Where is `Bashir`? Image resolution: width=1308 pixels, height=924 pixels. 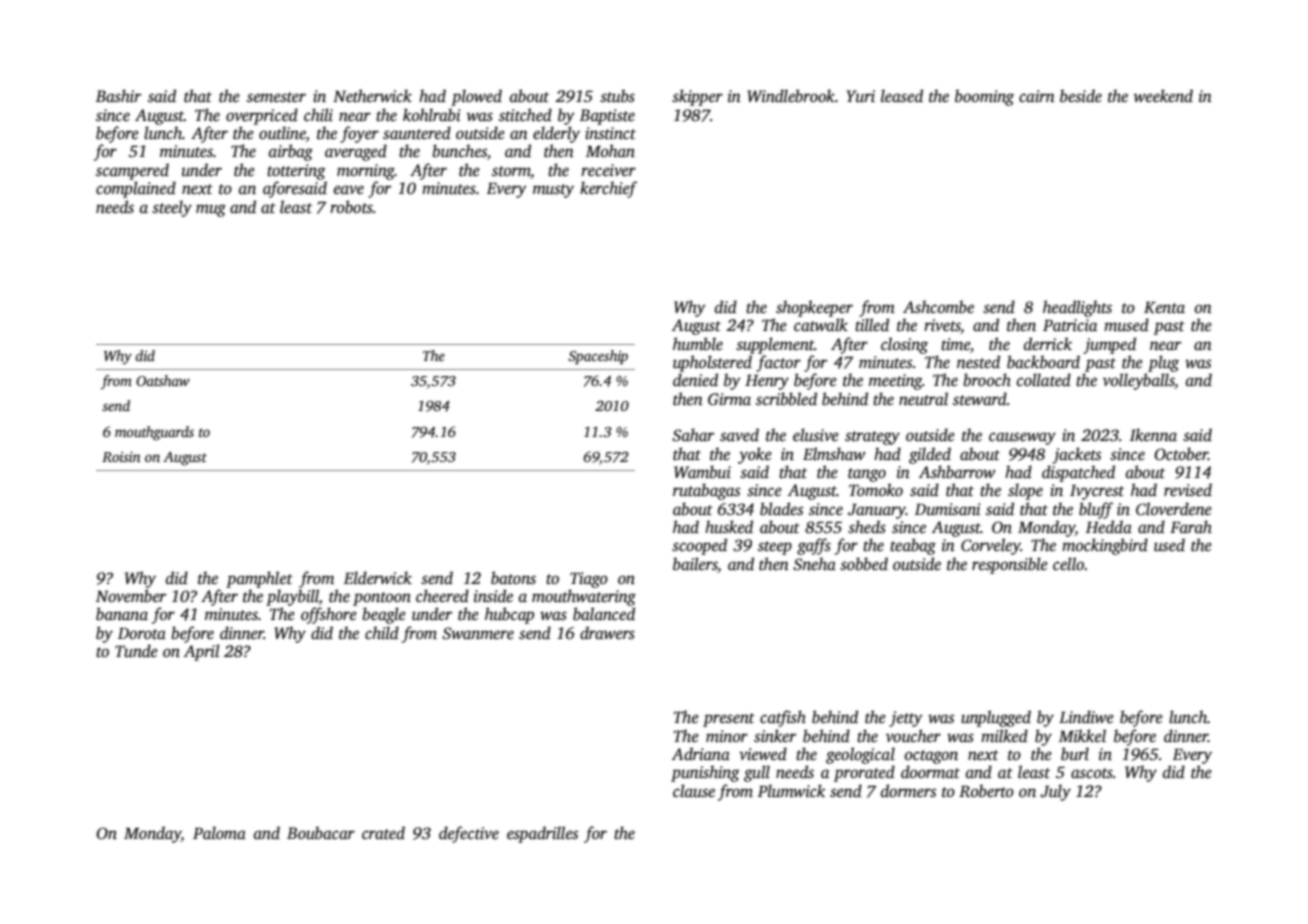 Bashir is located at coordinates (118, 96).
